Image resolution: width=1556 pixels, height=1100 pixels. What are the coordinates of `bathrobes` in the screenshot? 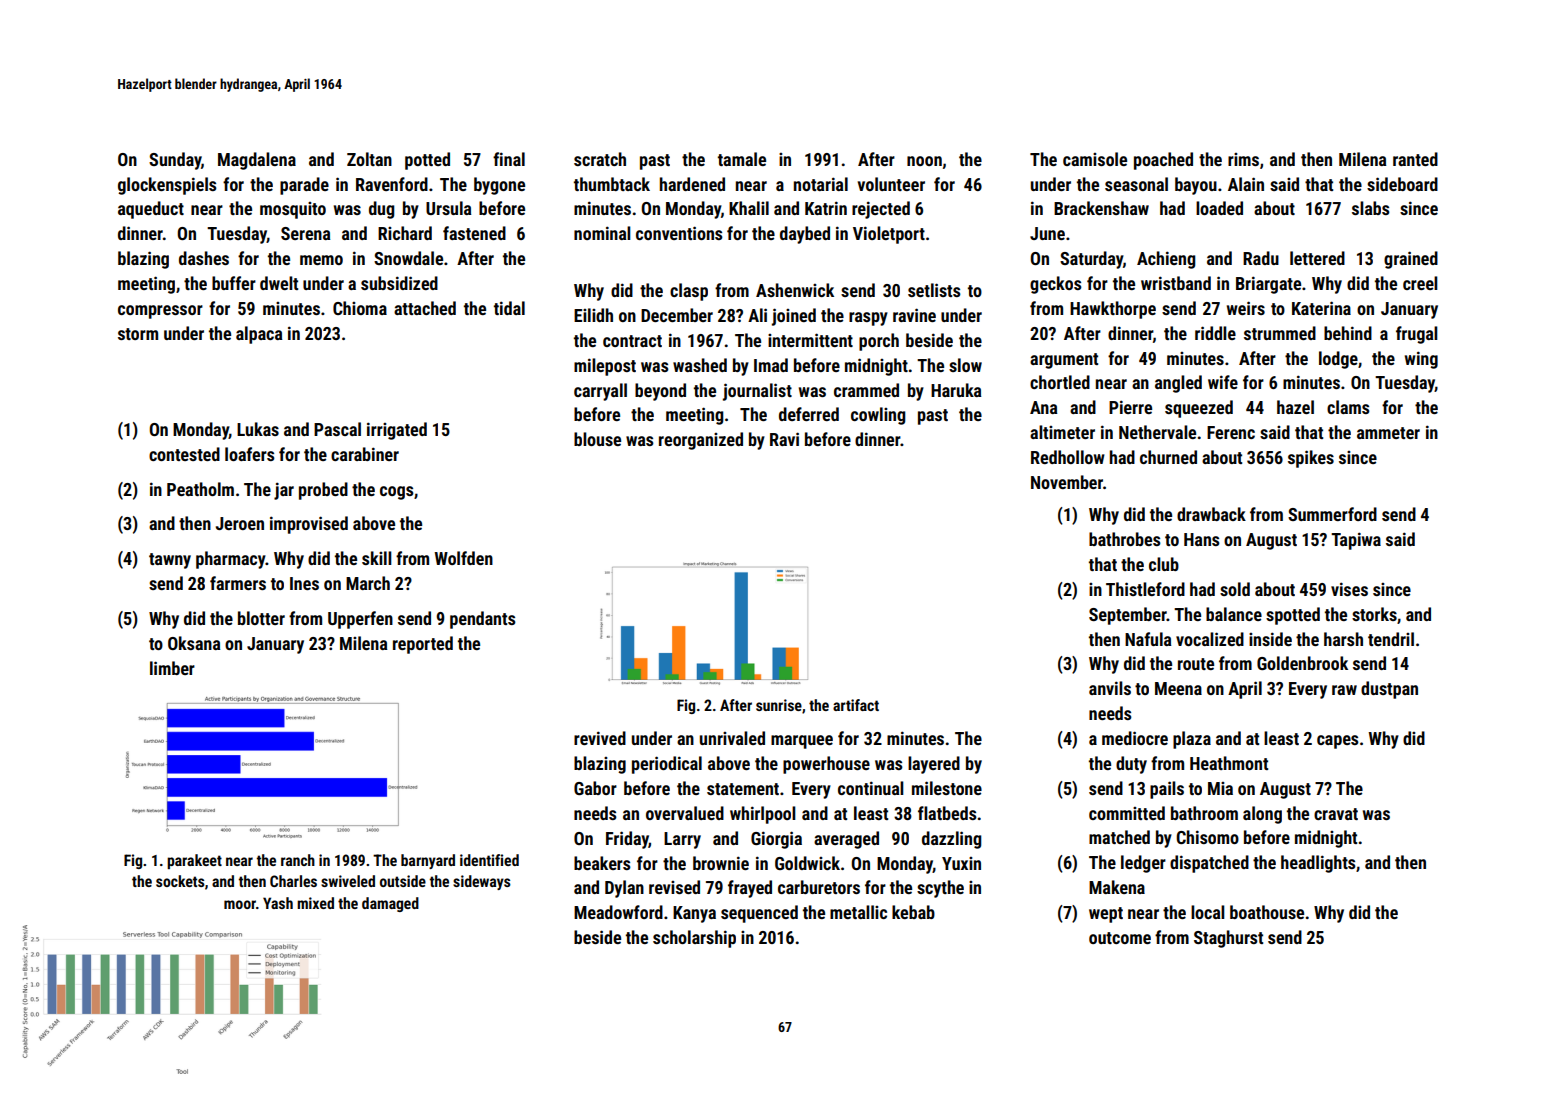 It's located at (1125, 539).
